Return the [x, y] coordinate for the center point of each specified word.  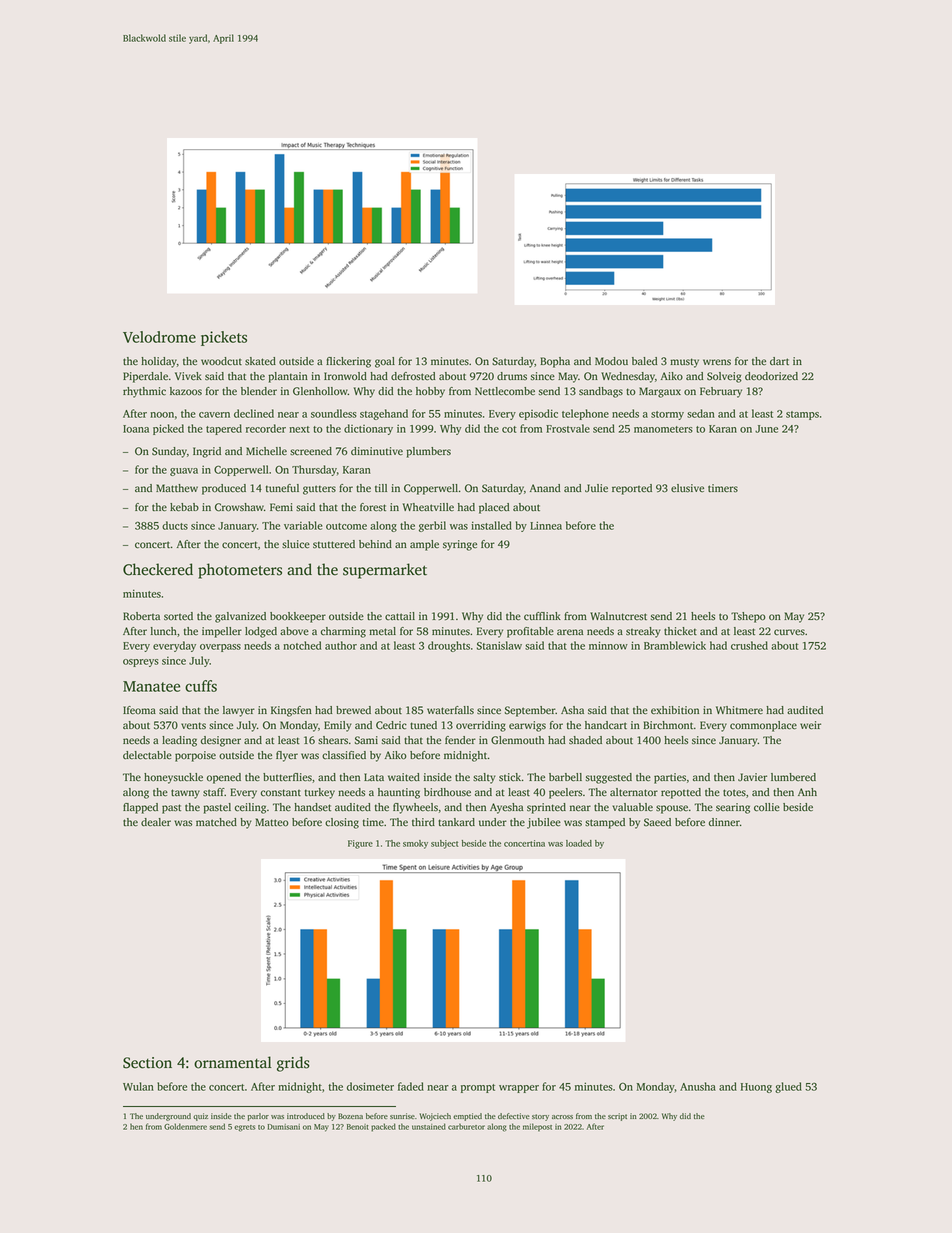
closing [342, 823]
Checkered [158, 569]
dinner [724, 822]
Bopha [555, 362]
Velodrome [159, 337]
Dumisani [283, 1127]
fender [460, 740]
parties [670, 778]
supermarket [385, 571]
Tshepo [748, 617]
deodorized [771, 376]
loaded [579, 843]
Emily [338, 726]
